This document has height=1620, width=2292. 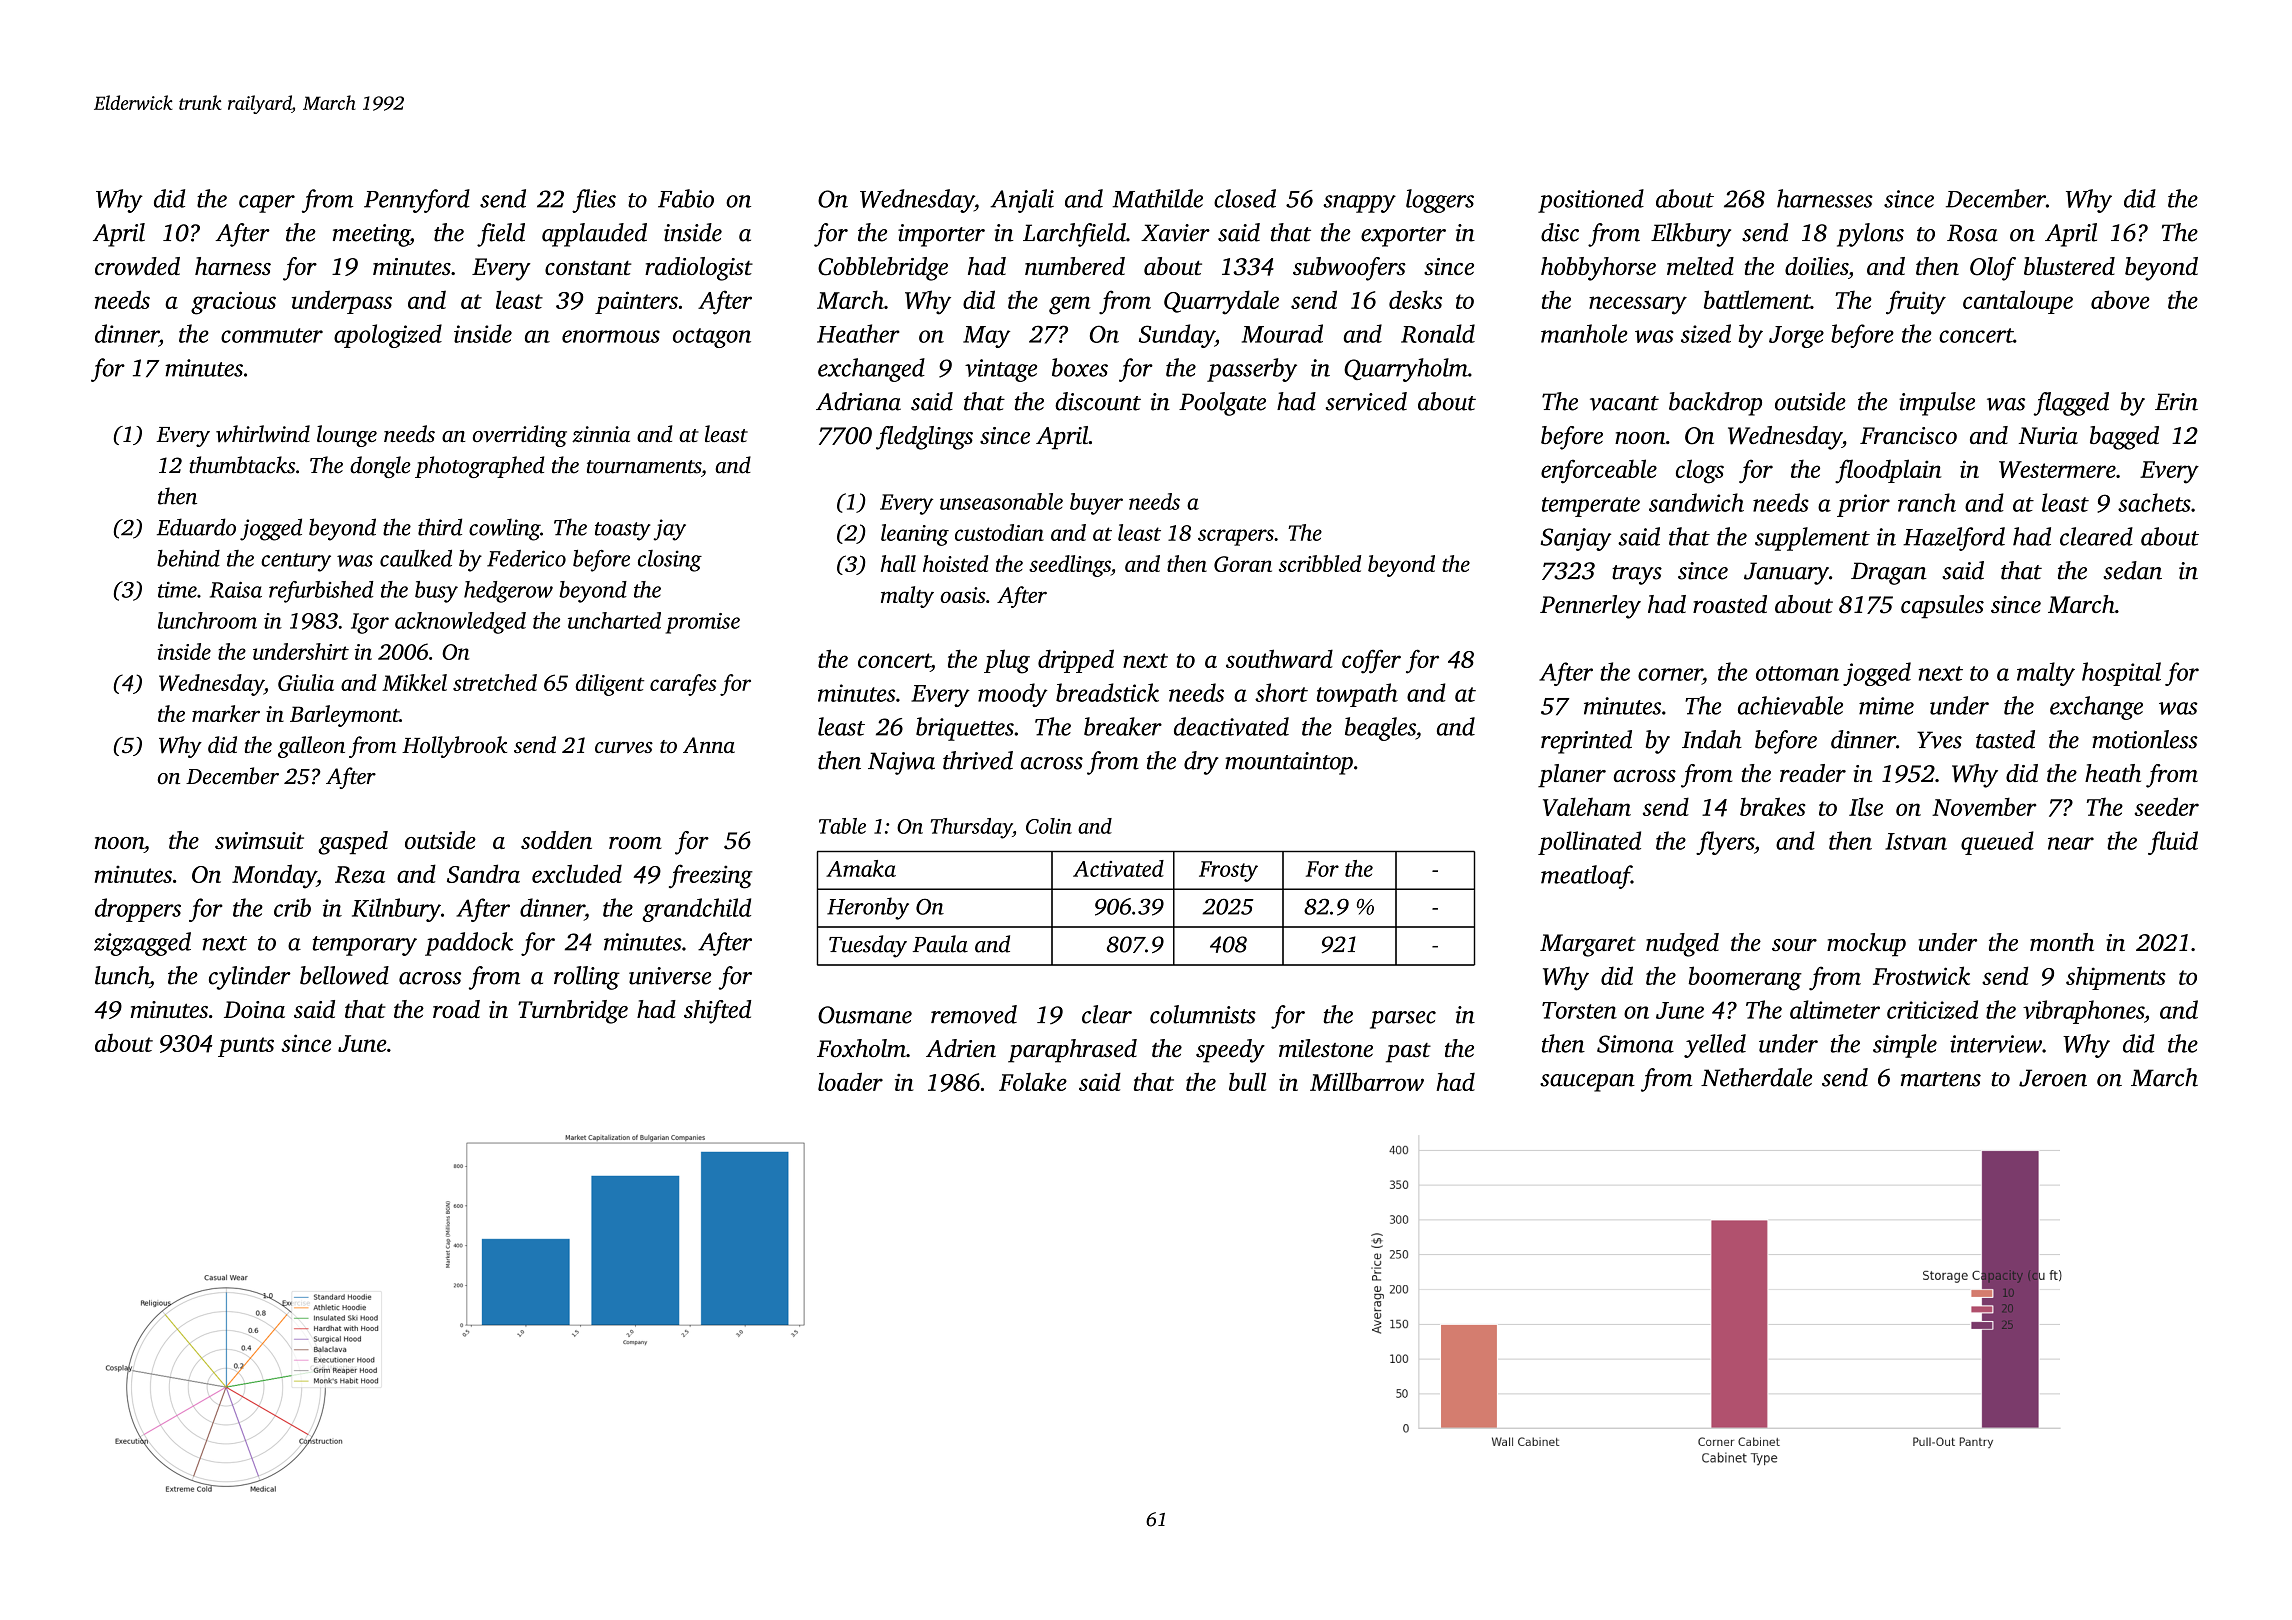 I want to click on Mathilde, so click(x=1157, y=198).
